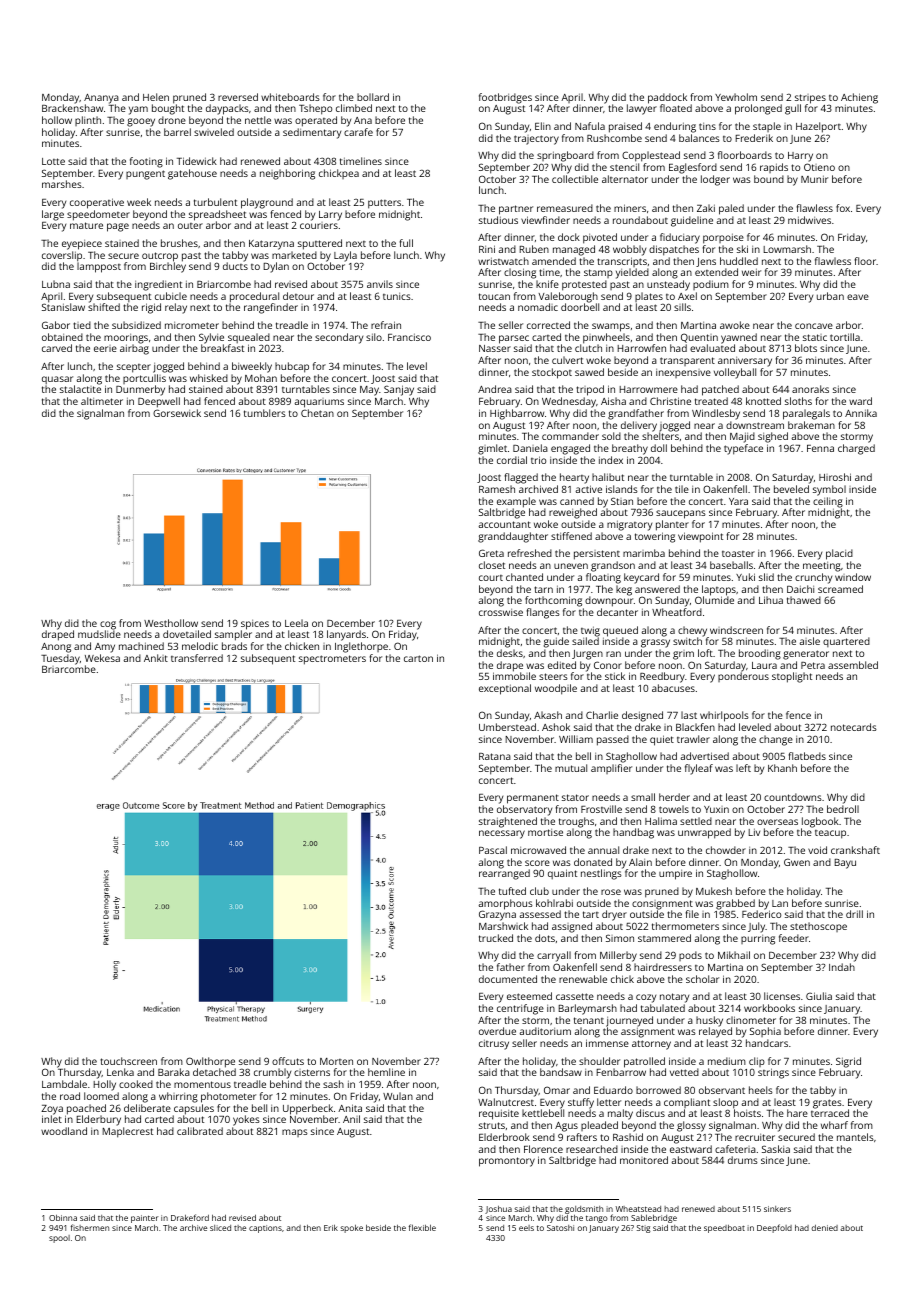  What do you see at coordinates (197, 658) in the screenshot?
I see `transferred` at bounding box center [197, 658].
